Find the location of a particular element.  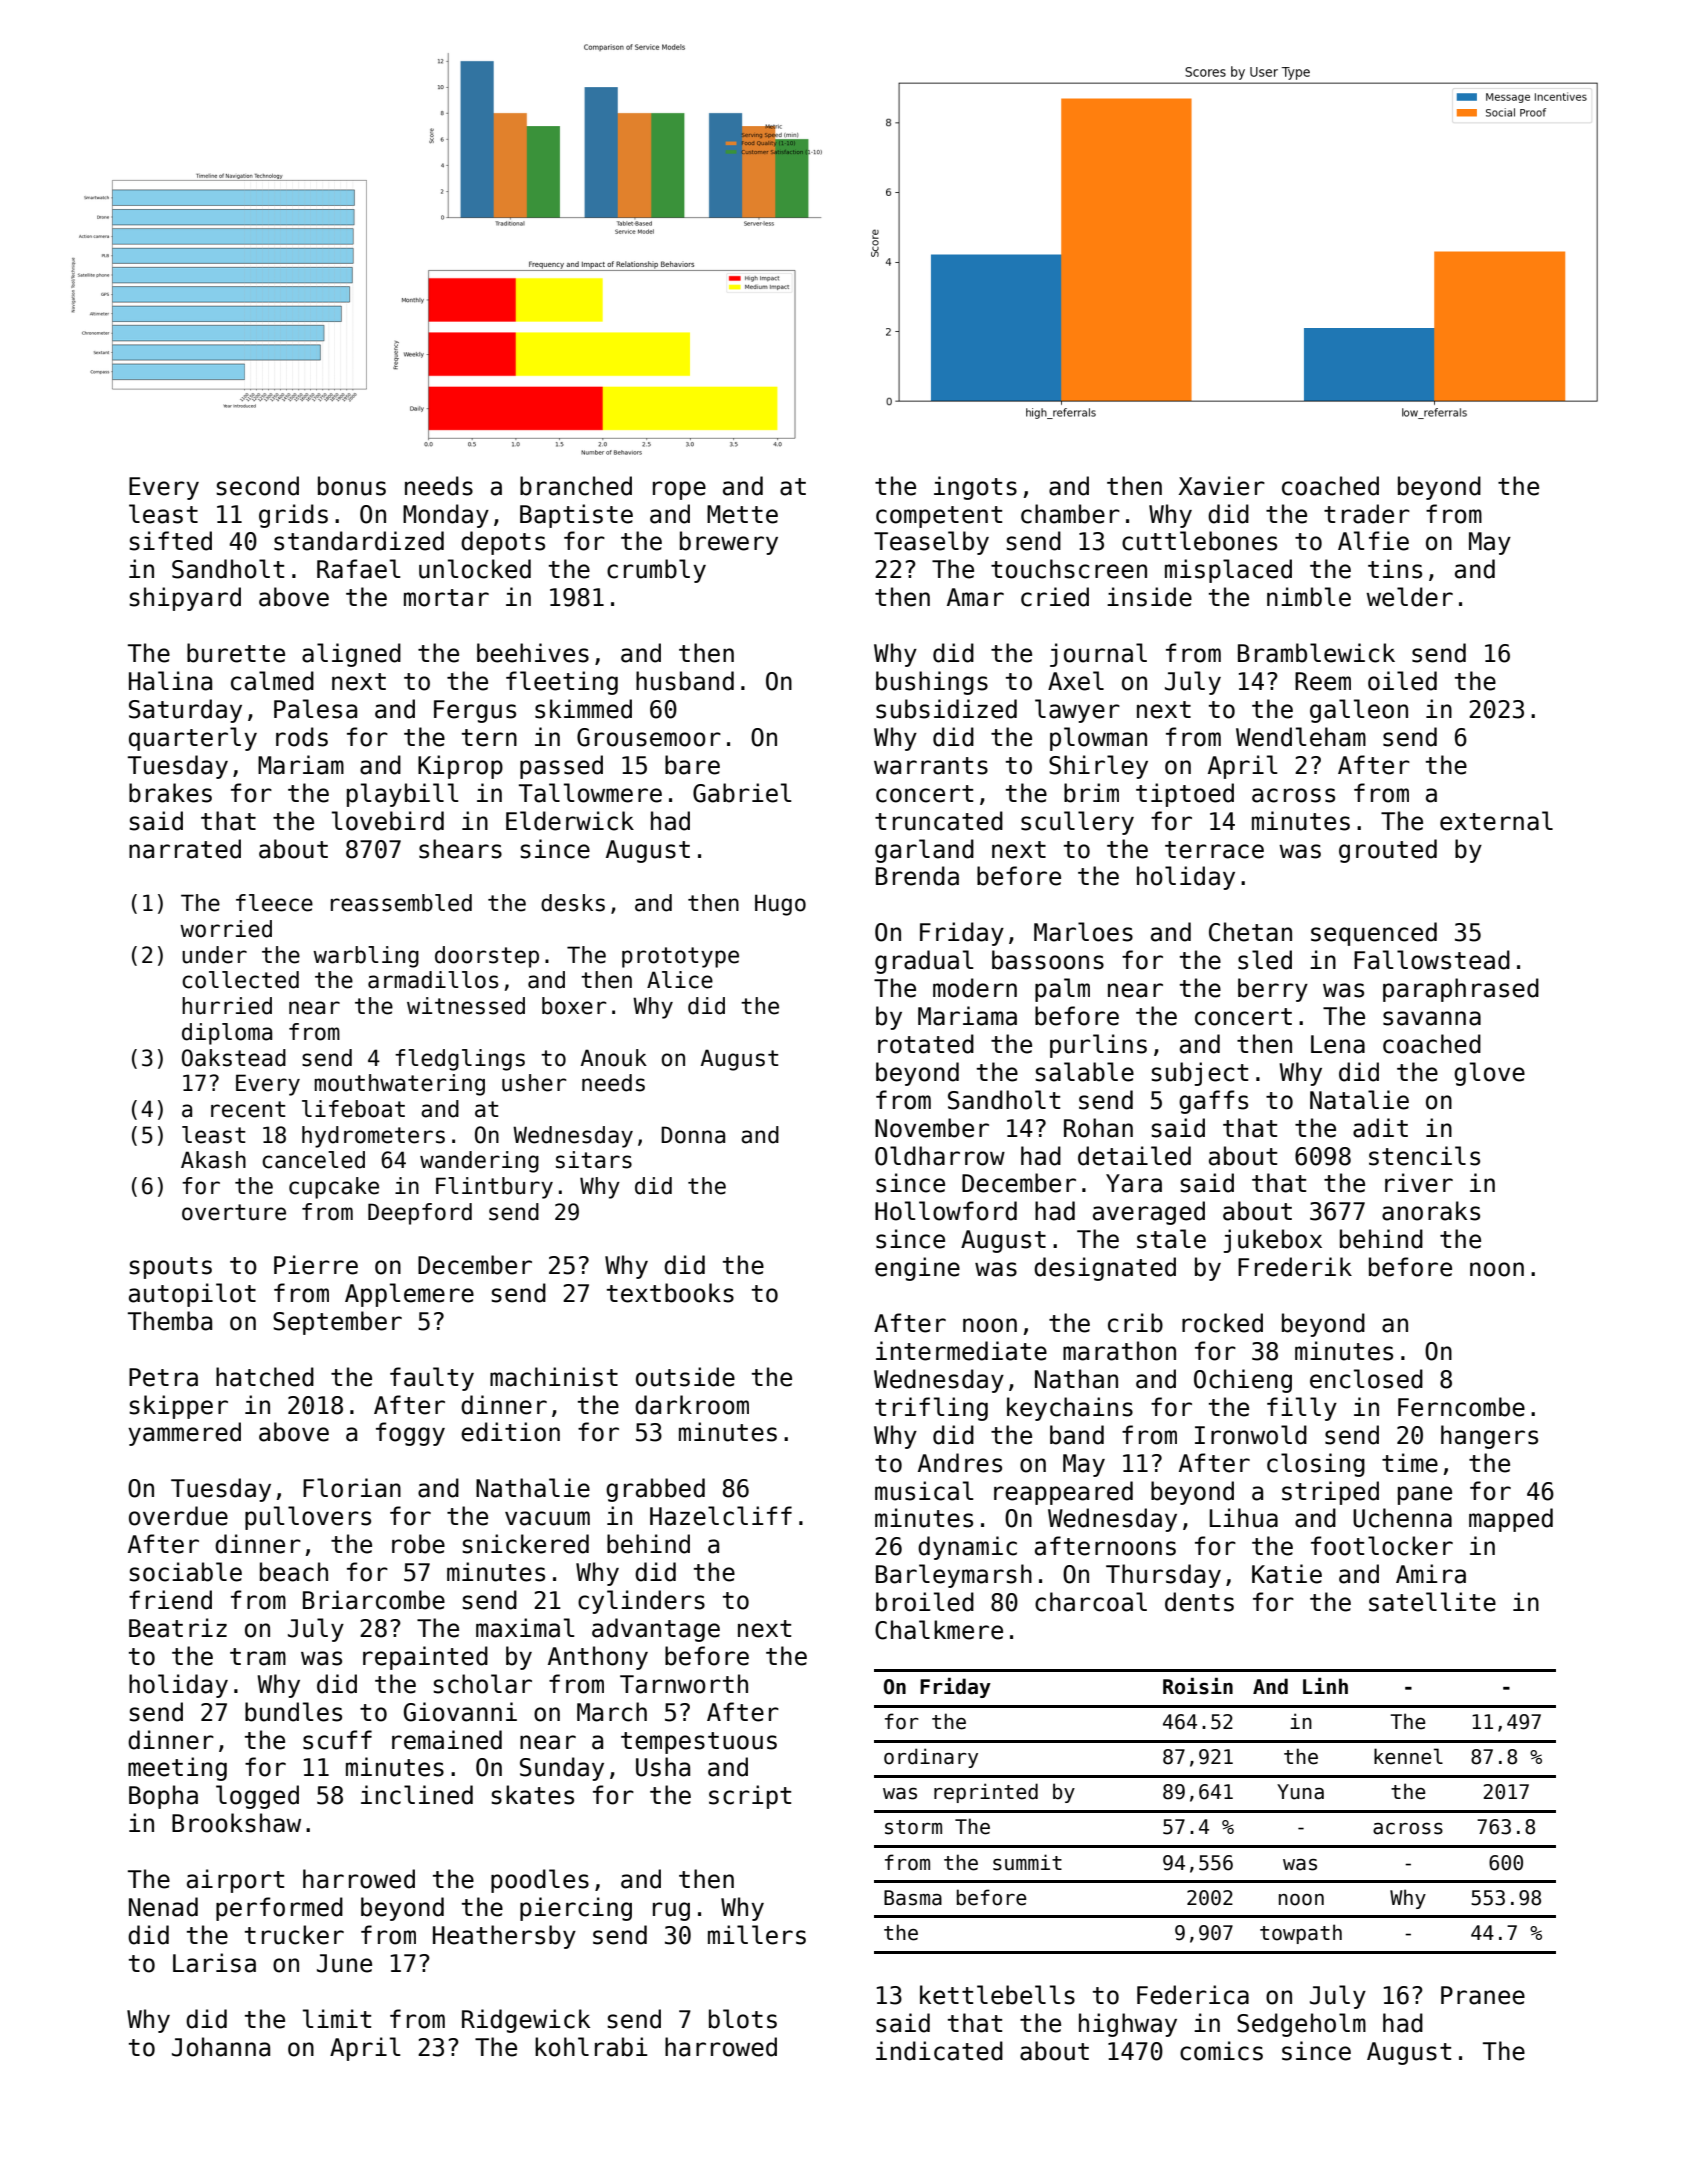

Hazelcliff is located at coordinates (721, 1516).
